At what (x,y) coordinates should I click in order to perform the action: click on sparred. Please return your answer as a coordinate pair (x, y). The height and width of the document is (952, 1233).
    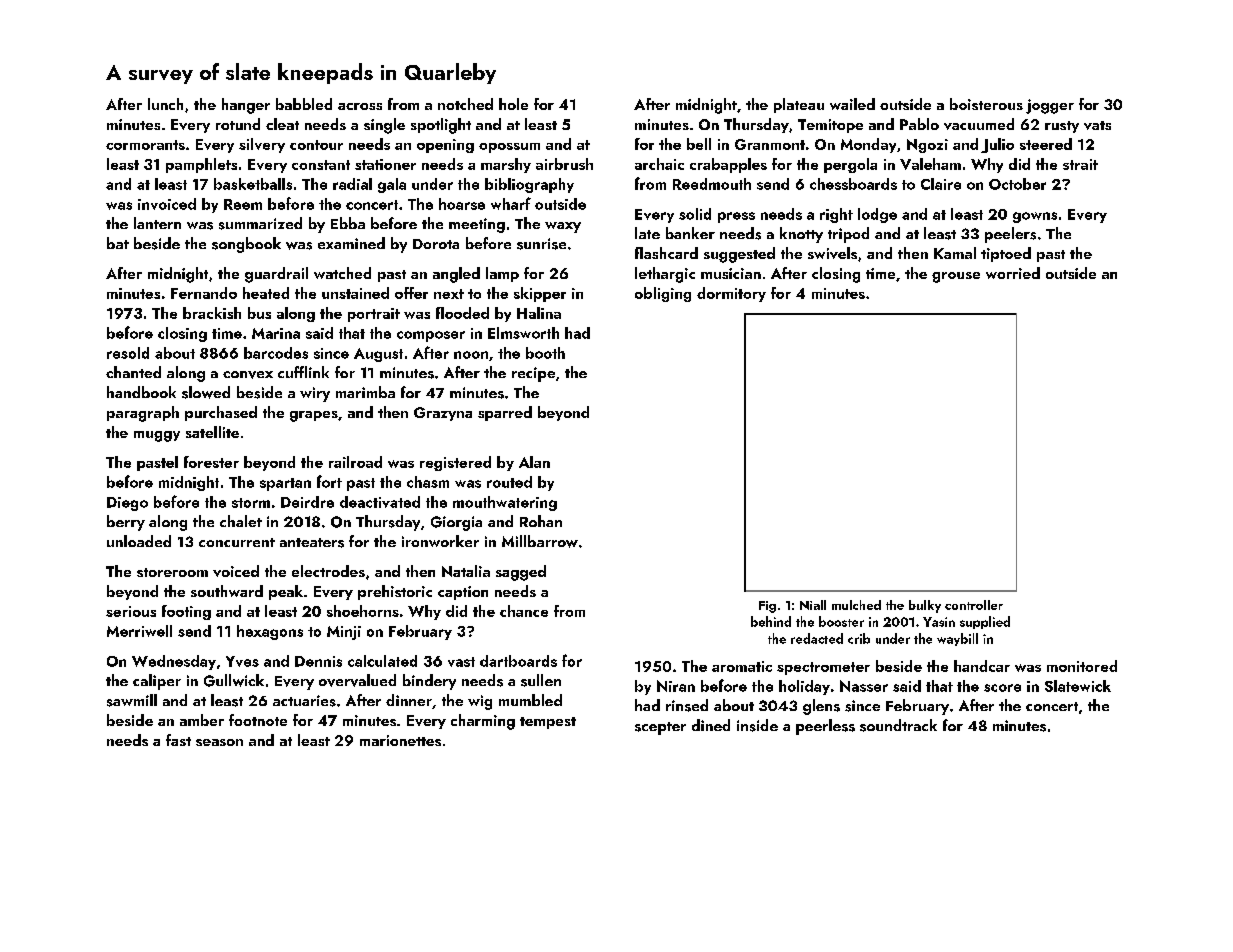
    Looking at the image, I should click on (505, 413).
